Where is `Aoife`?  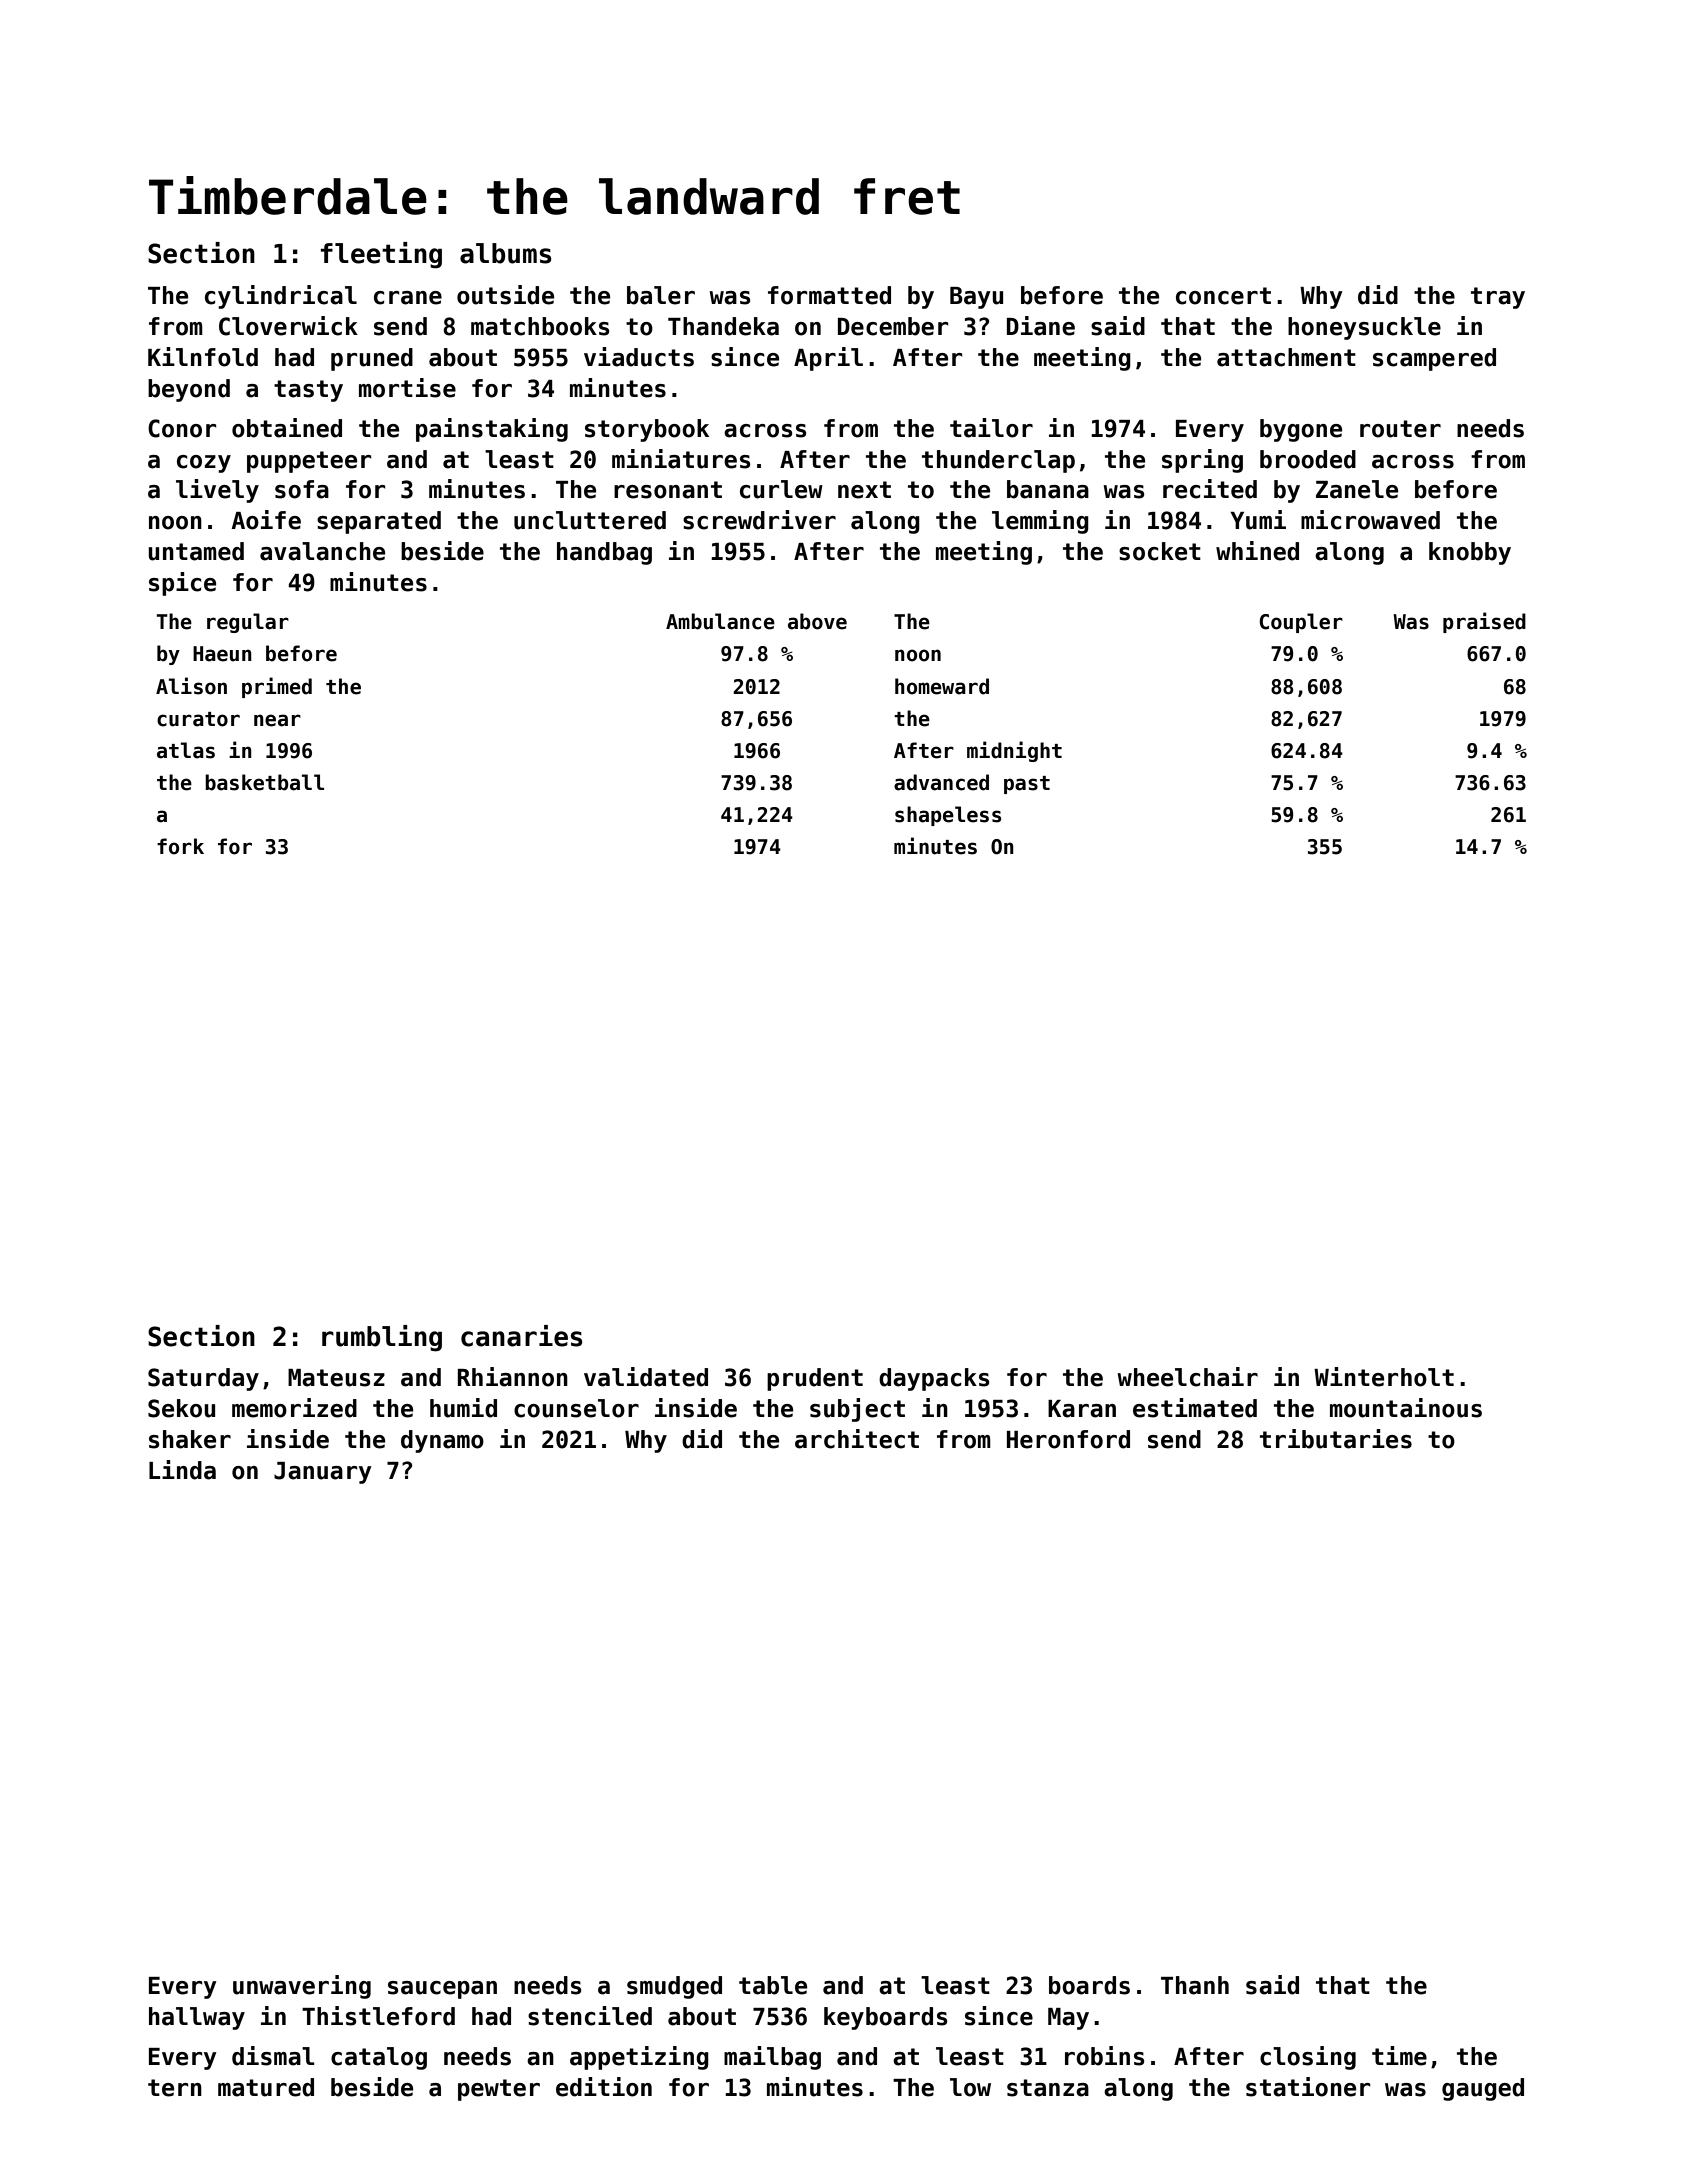
Aoife is located at coordinates (266, 520).
